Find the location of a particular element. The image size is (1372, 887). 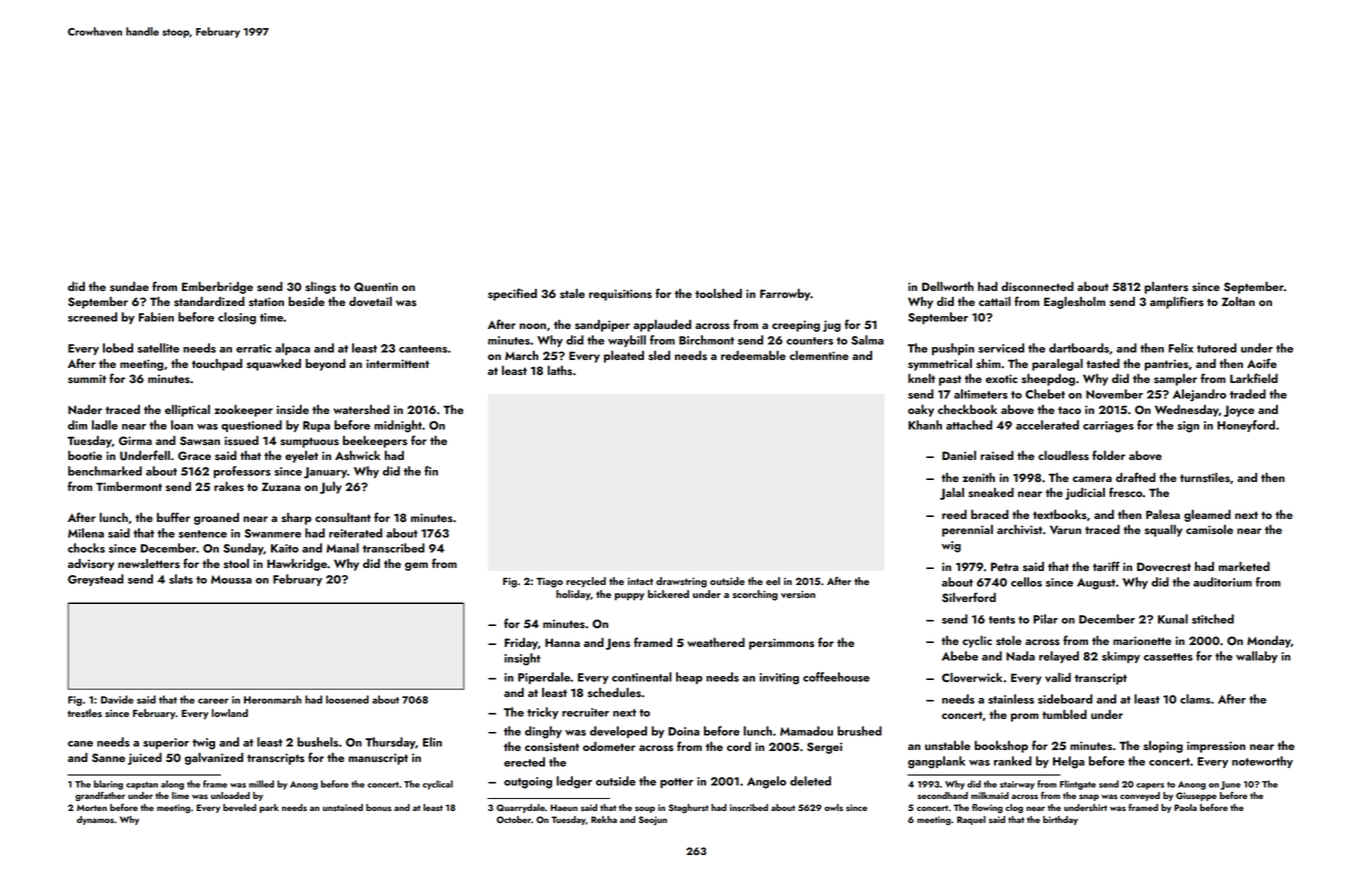

cloudless is located at coordinates (1063, 456).
